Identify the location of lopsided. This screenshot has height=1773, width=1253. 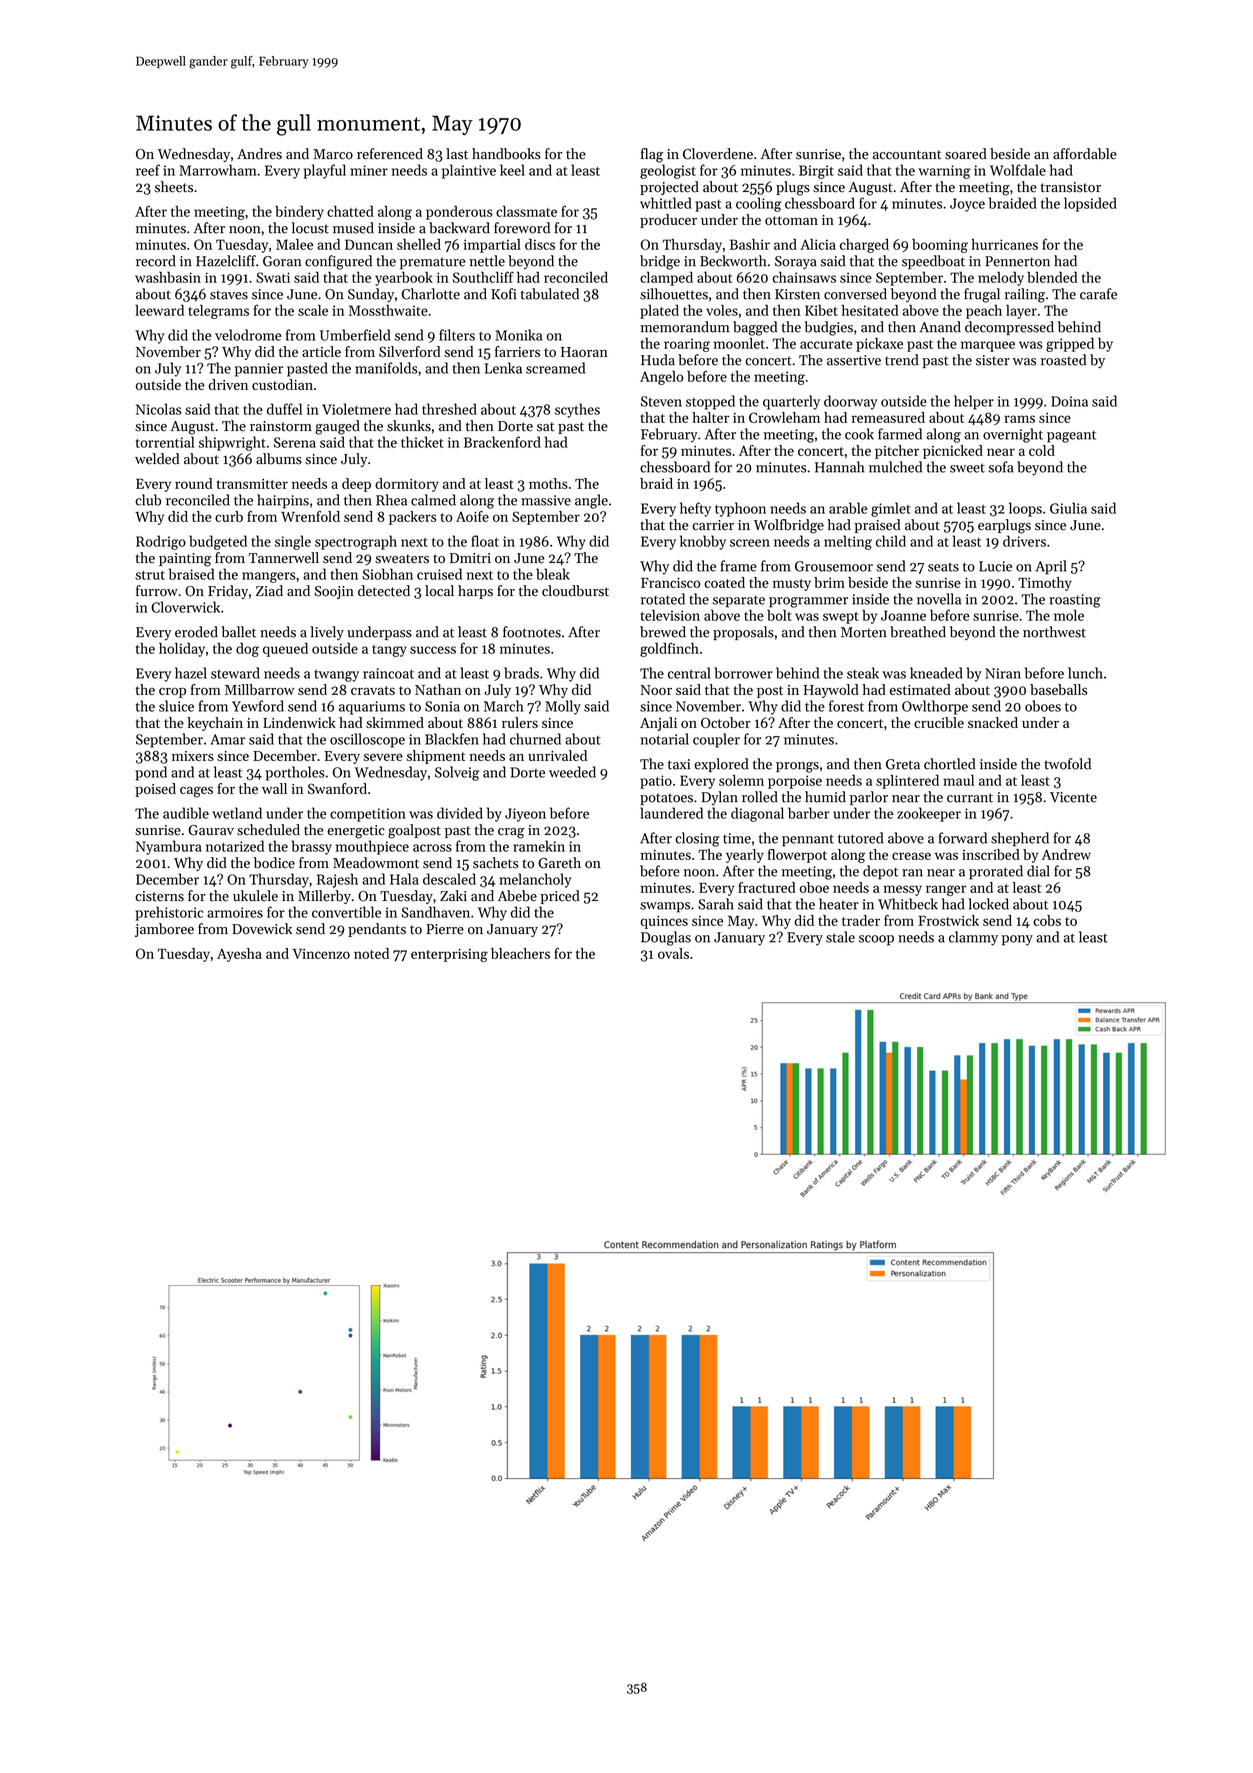
(1090, 204).
